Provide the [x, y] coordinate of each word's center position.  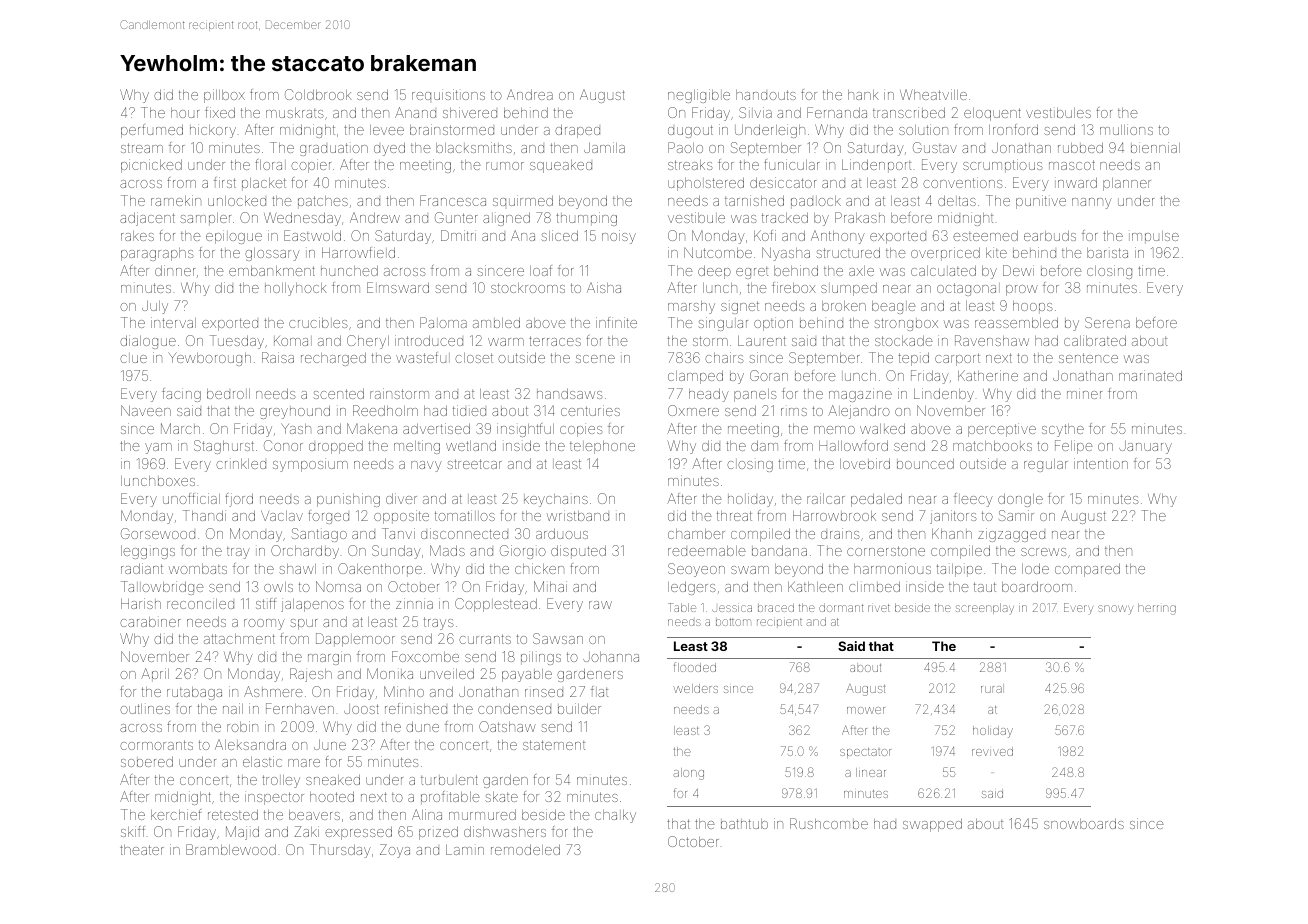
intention [1101, 463]
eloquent [992, 114]
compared [1087, 570]
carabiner [150, 622]
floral [270, 164]
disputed [578, 552]
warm [506, 342]
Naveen [146, 410]
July [155, 307]
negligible [699, 96]
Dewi [1018, 270]
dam [764, 445]
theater [142, 850]
